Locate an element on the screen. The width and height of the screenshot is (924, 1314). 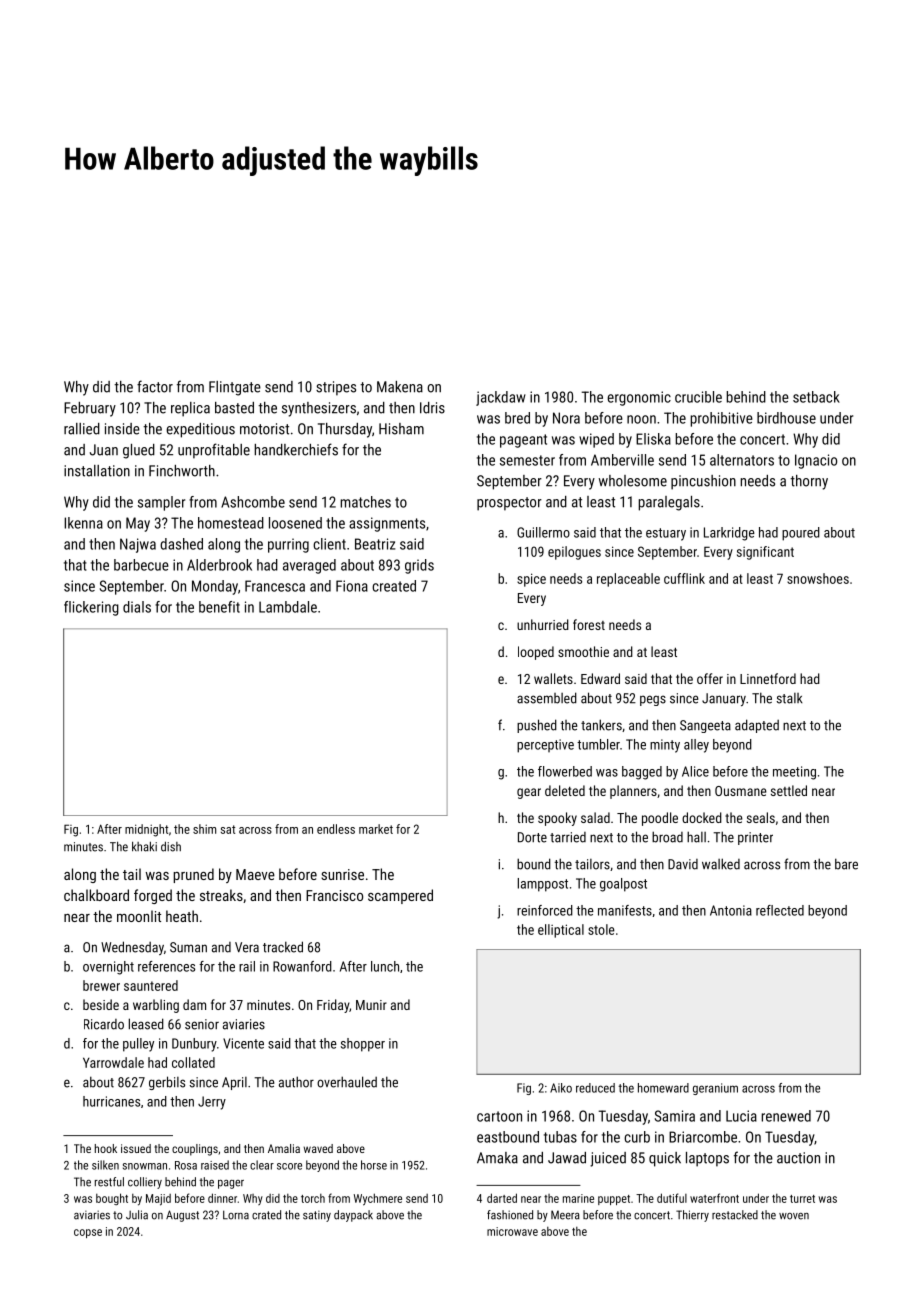
stalk is located at coordinates (790, 698).
